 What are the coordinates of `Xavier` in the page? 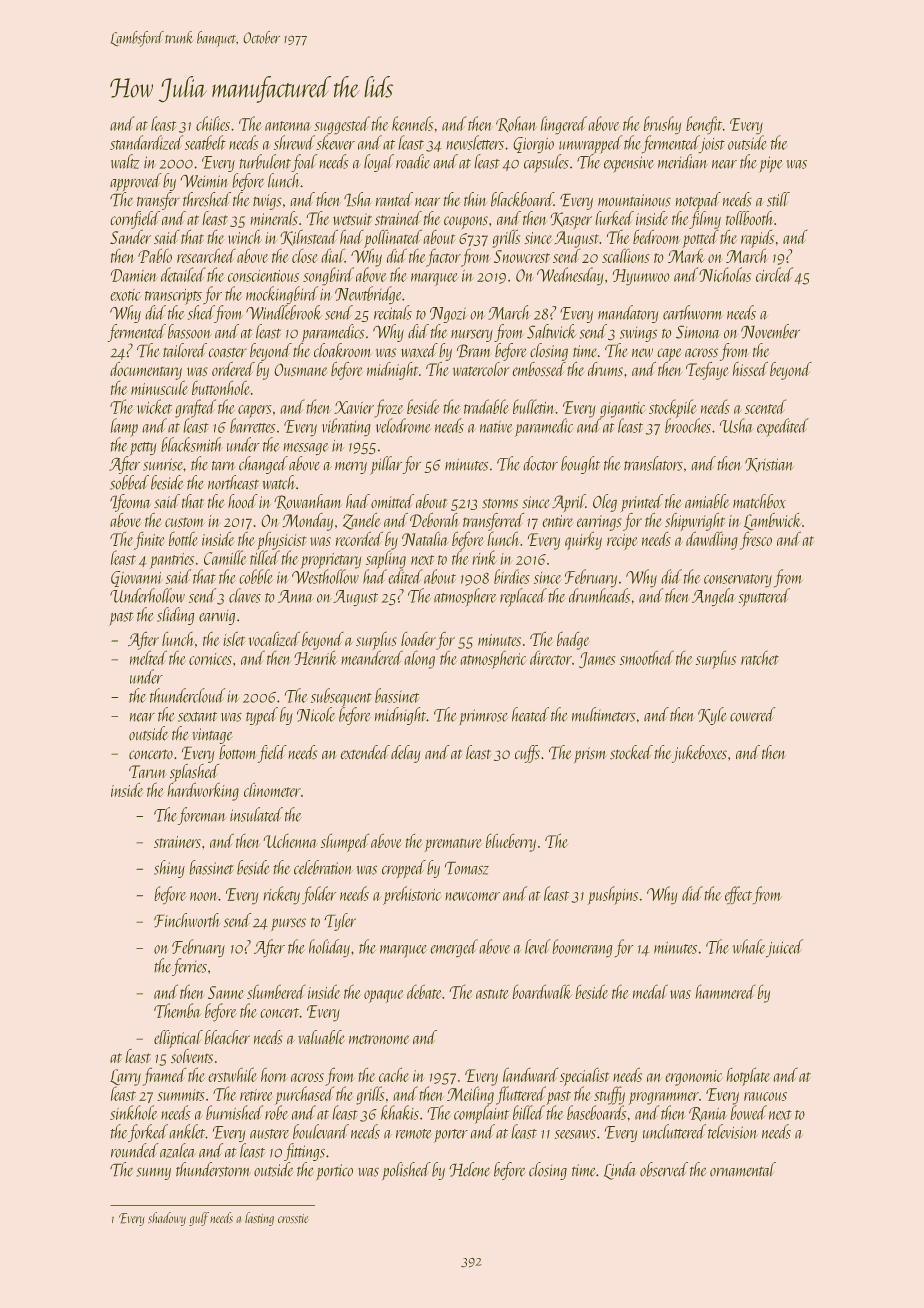 It's located at (354, 407).
